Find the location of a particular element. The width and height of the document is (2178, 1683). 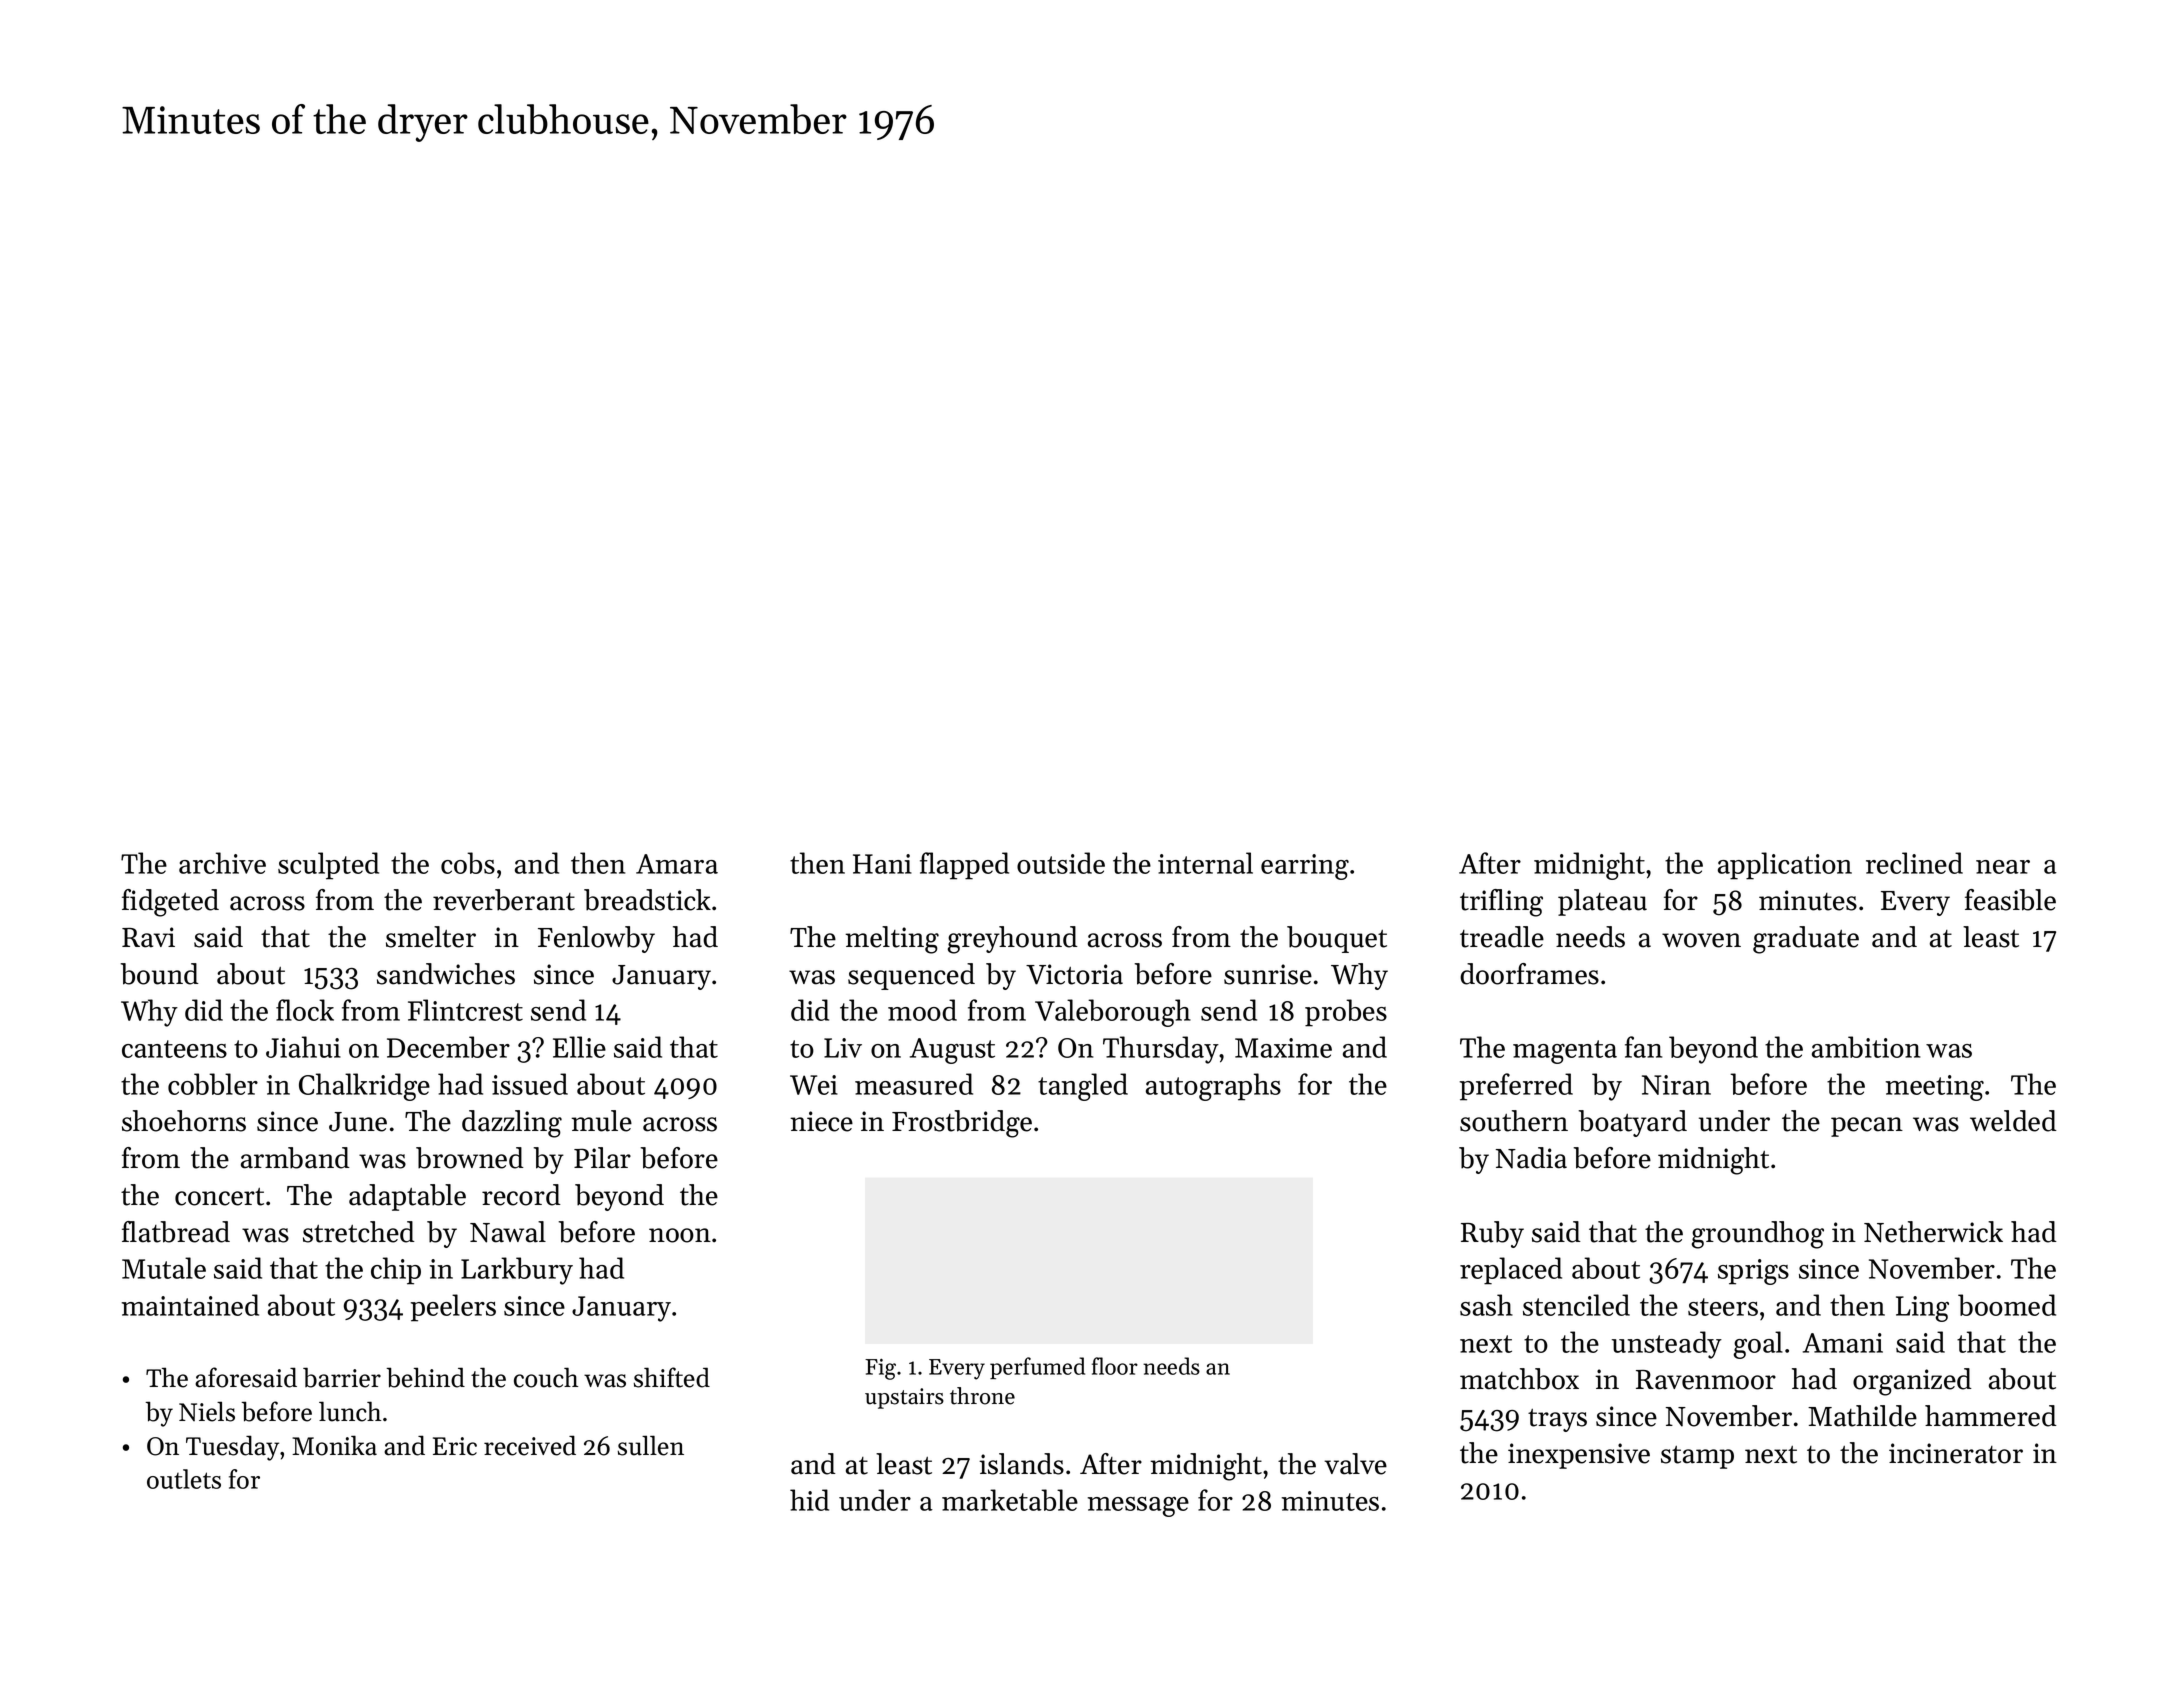

reverberant is located at coordinates (504, 900).
